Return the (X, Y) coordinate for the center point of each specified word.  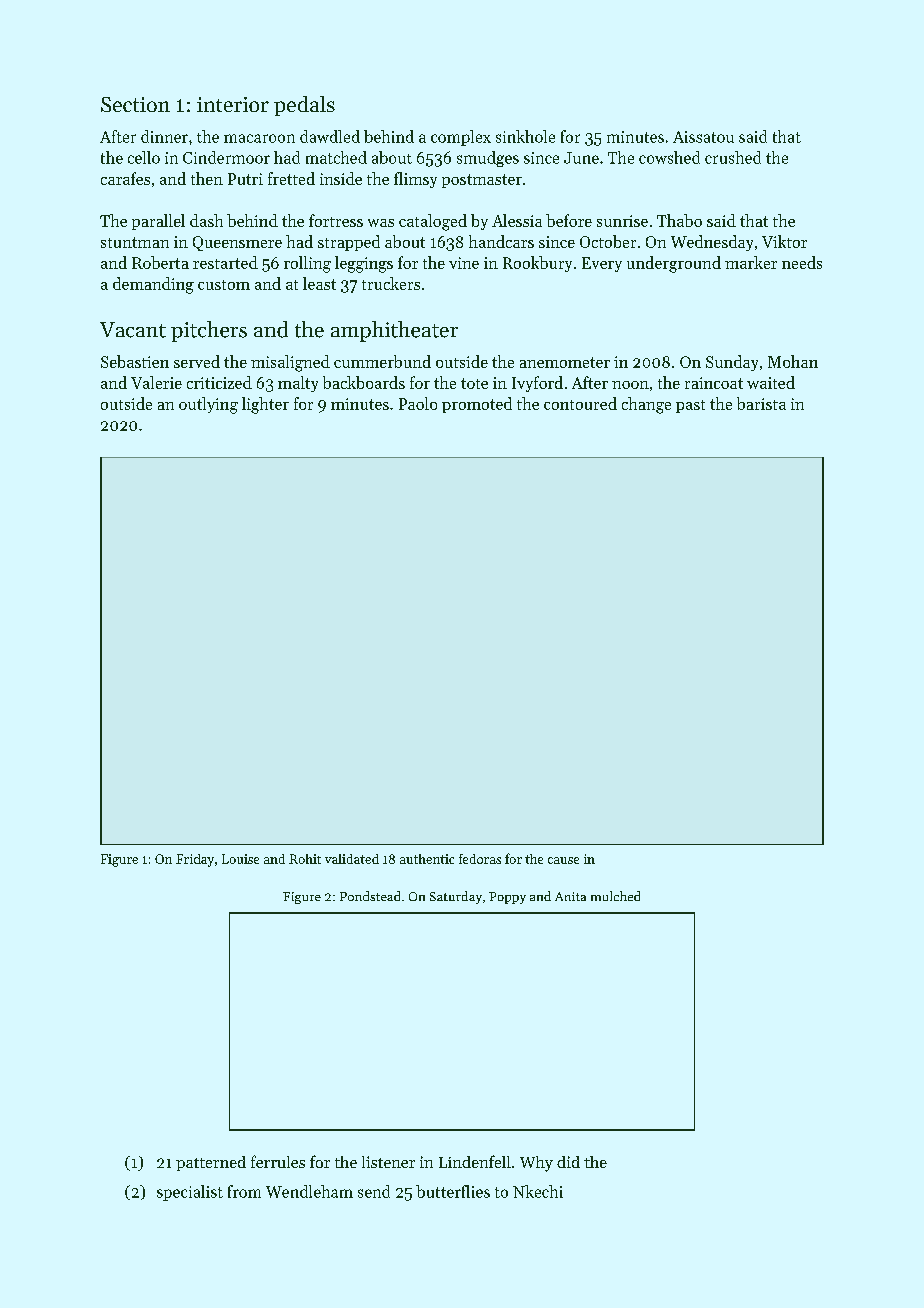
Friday (195, 860)
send (374, 1191)
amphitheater (394, 331)
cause (563, 860)
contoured (580, 403)
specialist (190, 1193)
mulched (615, 896)
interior (233, 104)
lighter (265, 405)
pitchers (209, 331)
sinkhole (525, 136)
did (568, 1162)
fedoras (480, 859)
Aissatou (703, 137)
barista (761, 403)
